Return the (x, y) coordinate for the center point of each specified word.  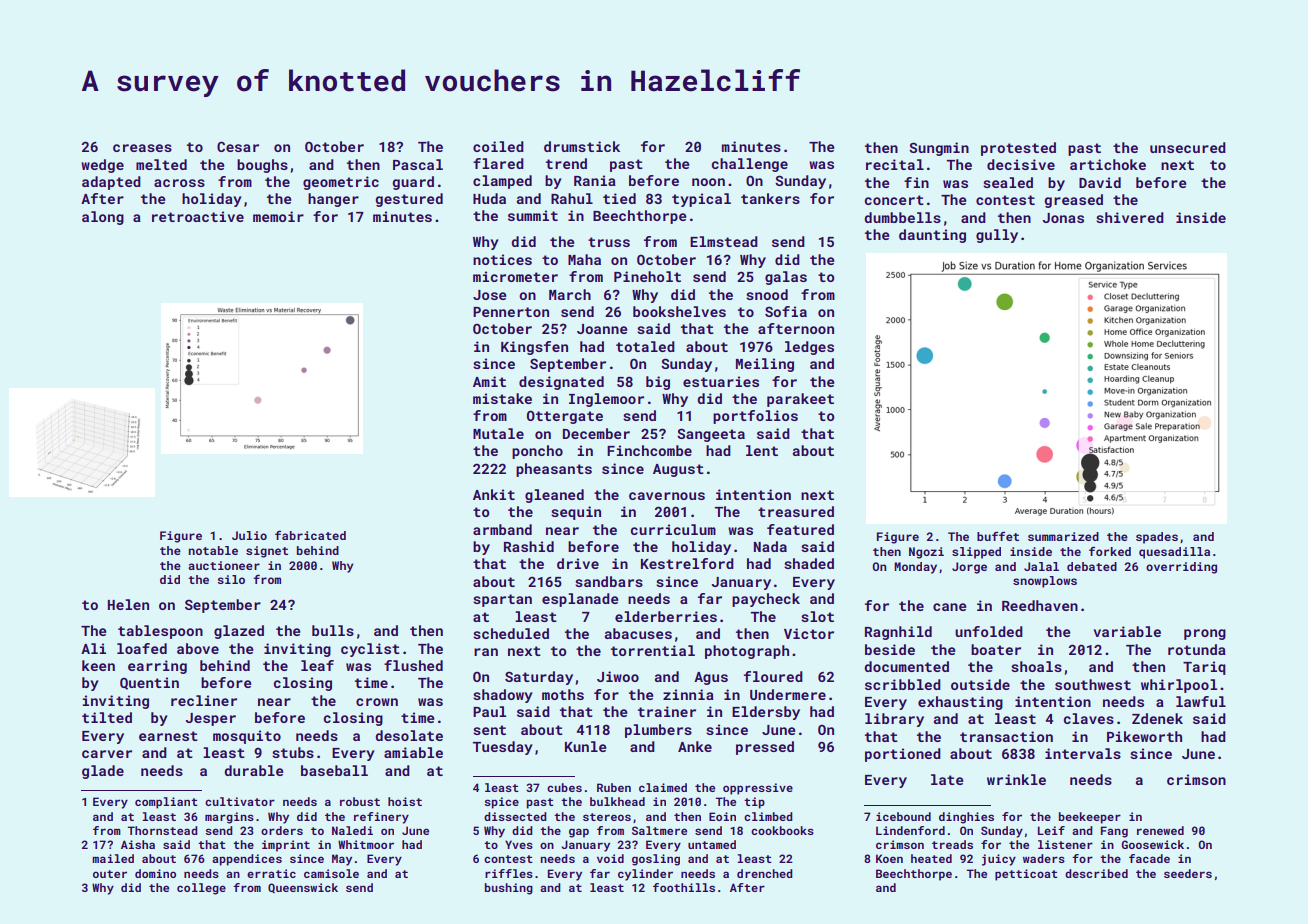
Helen (128, 604)
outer (110, 874)
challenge (750, 165)
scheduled (511, 633)
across (179, 183)
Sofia (786, 311)
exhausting (960, 703)
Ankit (494, 494)
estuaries (721, 381)
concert (894, 200)
